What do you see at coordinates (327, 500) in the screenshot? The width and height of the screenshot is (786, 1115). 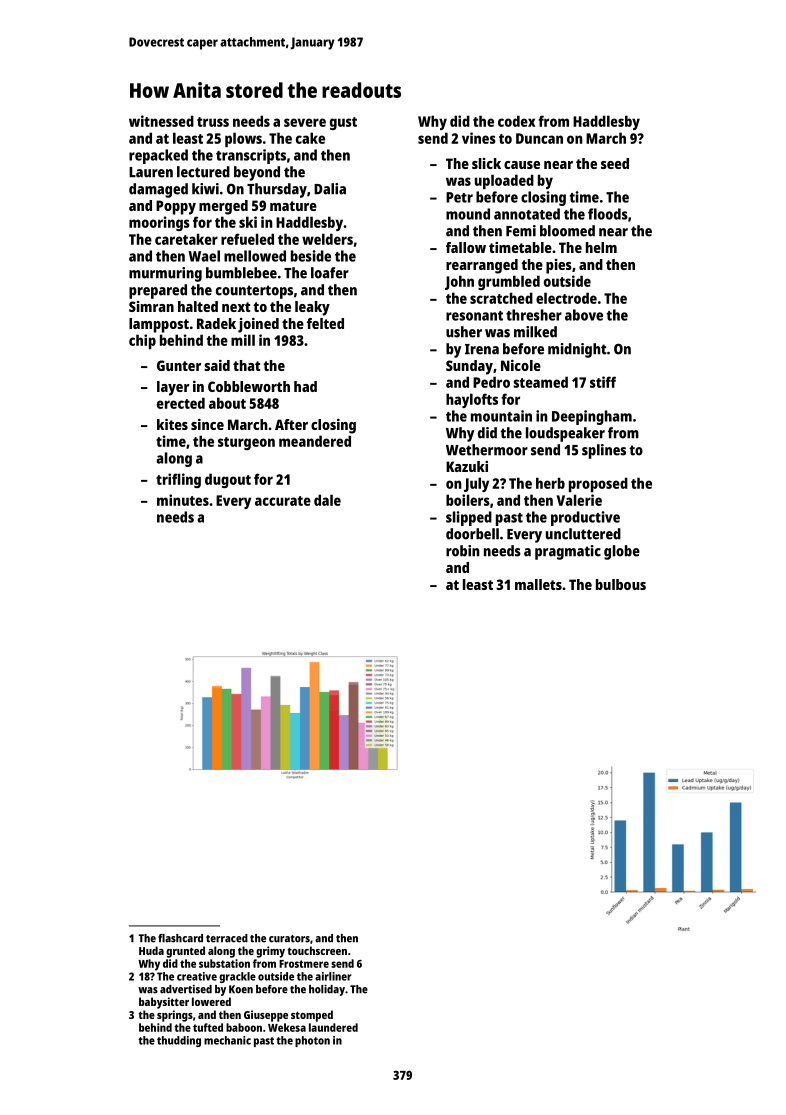 I see `dale` at bounding box center [327, 500].
